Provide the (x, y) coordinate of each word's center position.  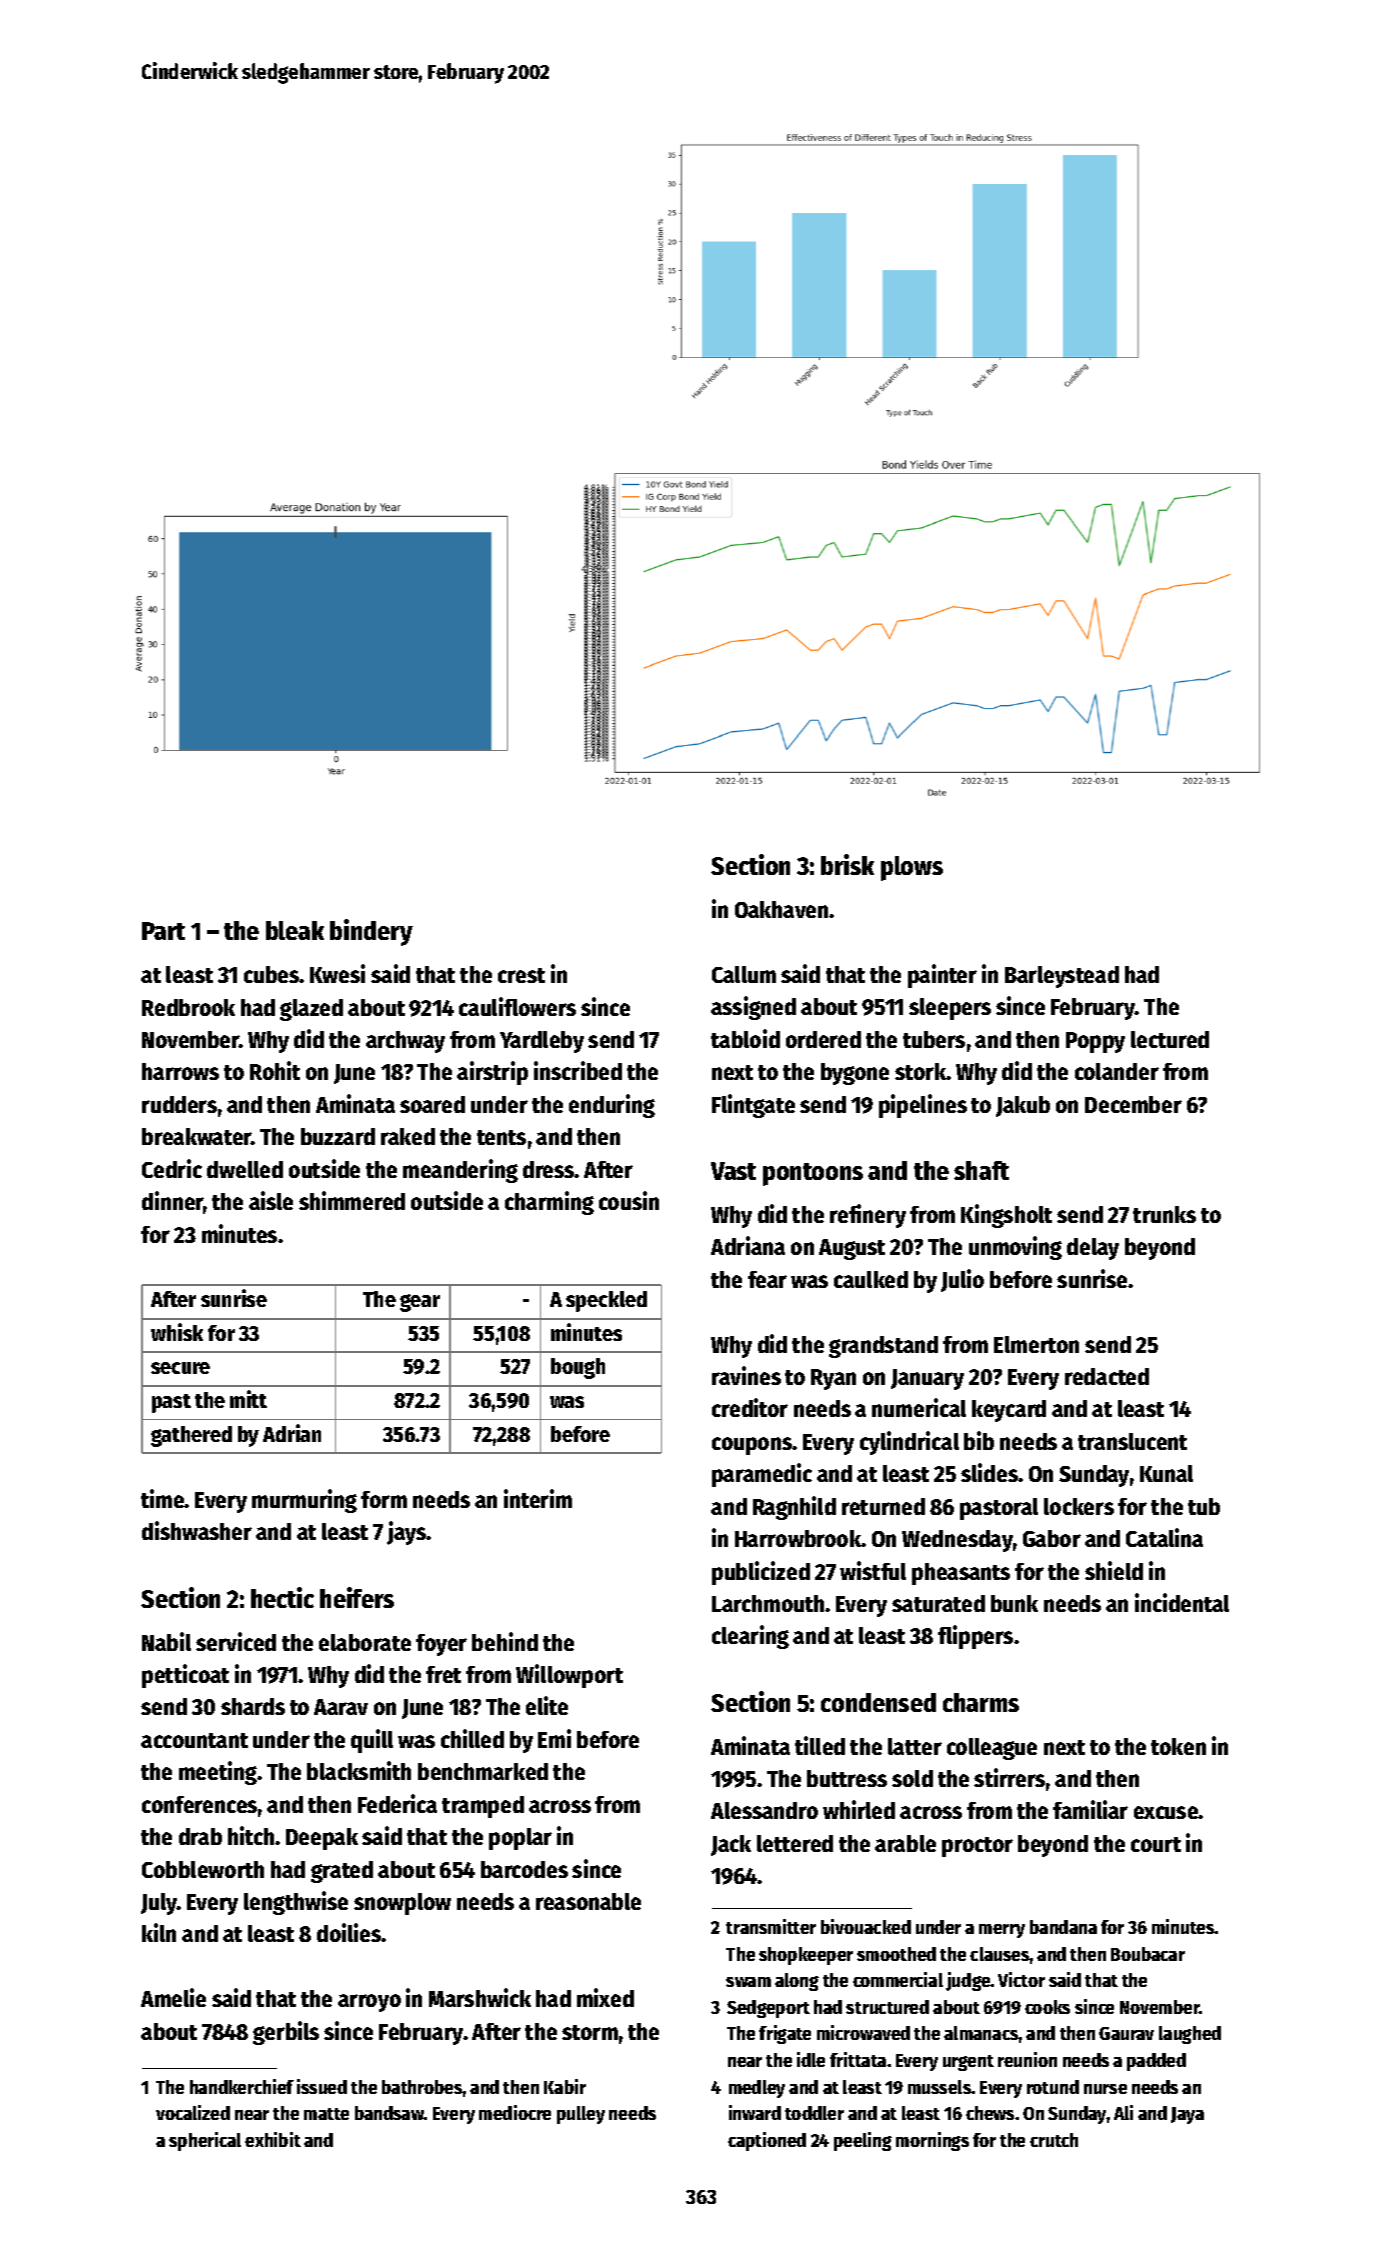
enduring (612, 1106)
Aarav (341, 1707)
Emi (554, 1738)
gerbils (286, 2033)
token (1178, 1746)
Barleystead (1062, 977)
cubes (272, 974)
